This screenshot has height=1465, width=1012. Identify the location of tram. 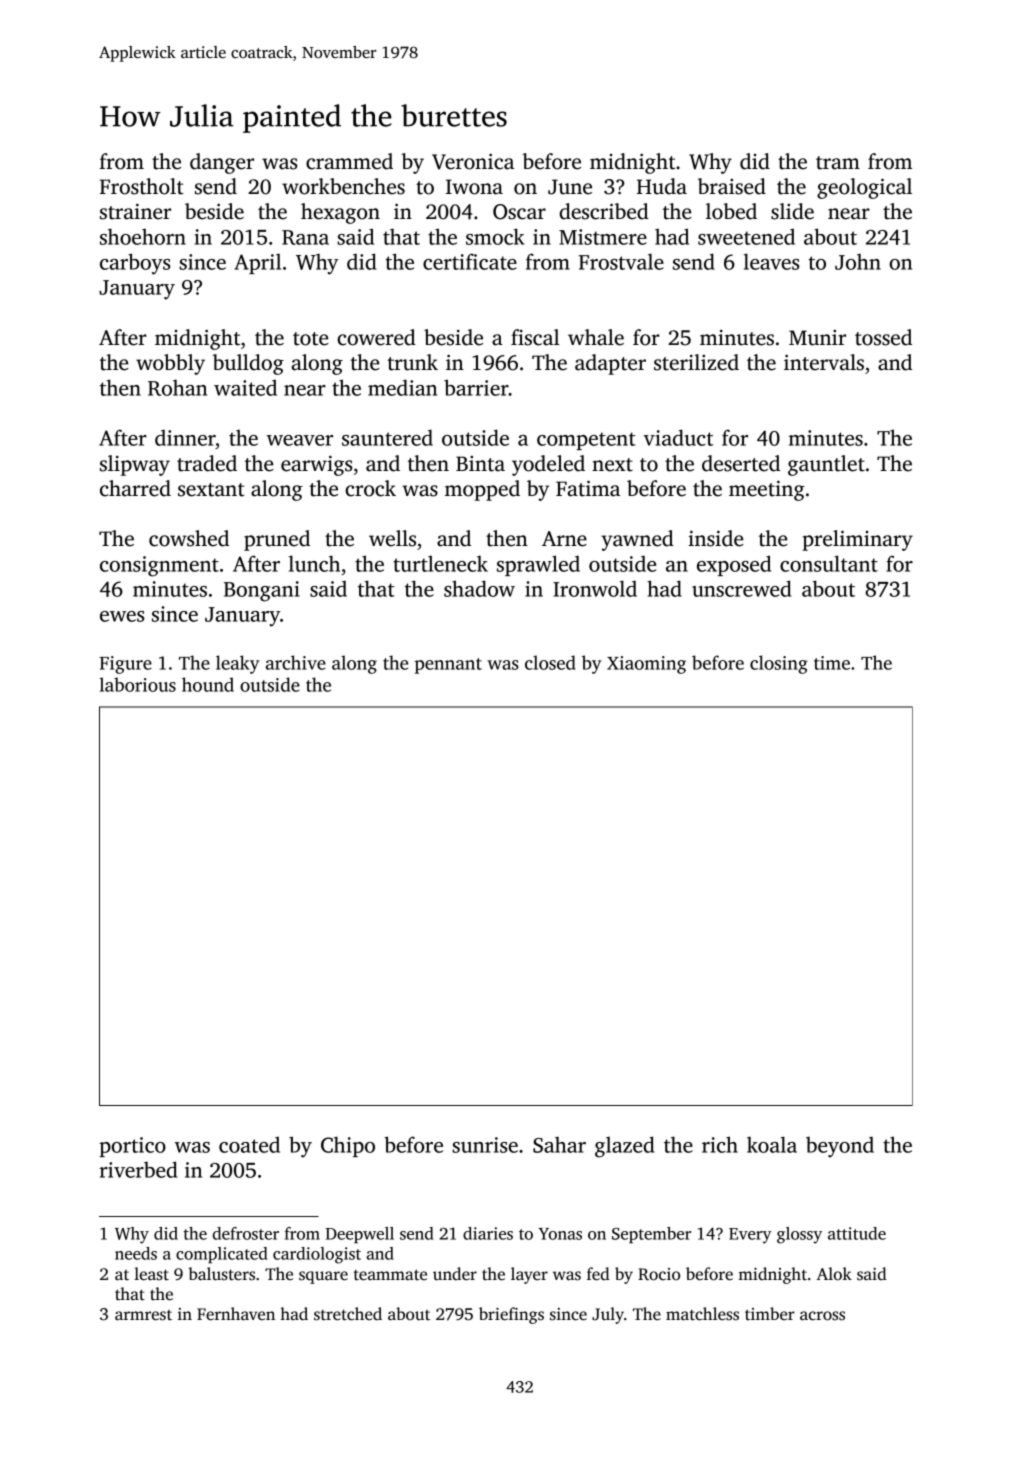
(838, 163).
